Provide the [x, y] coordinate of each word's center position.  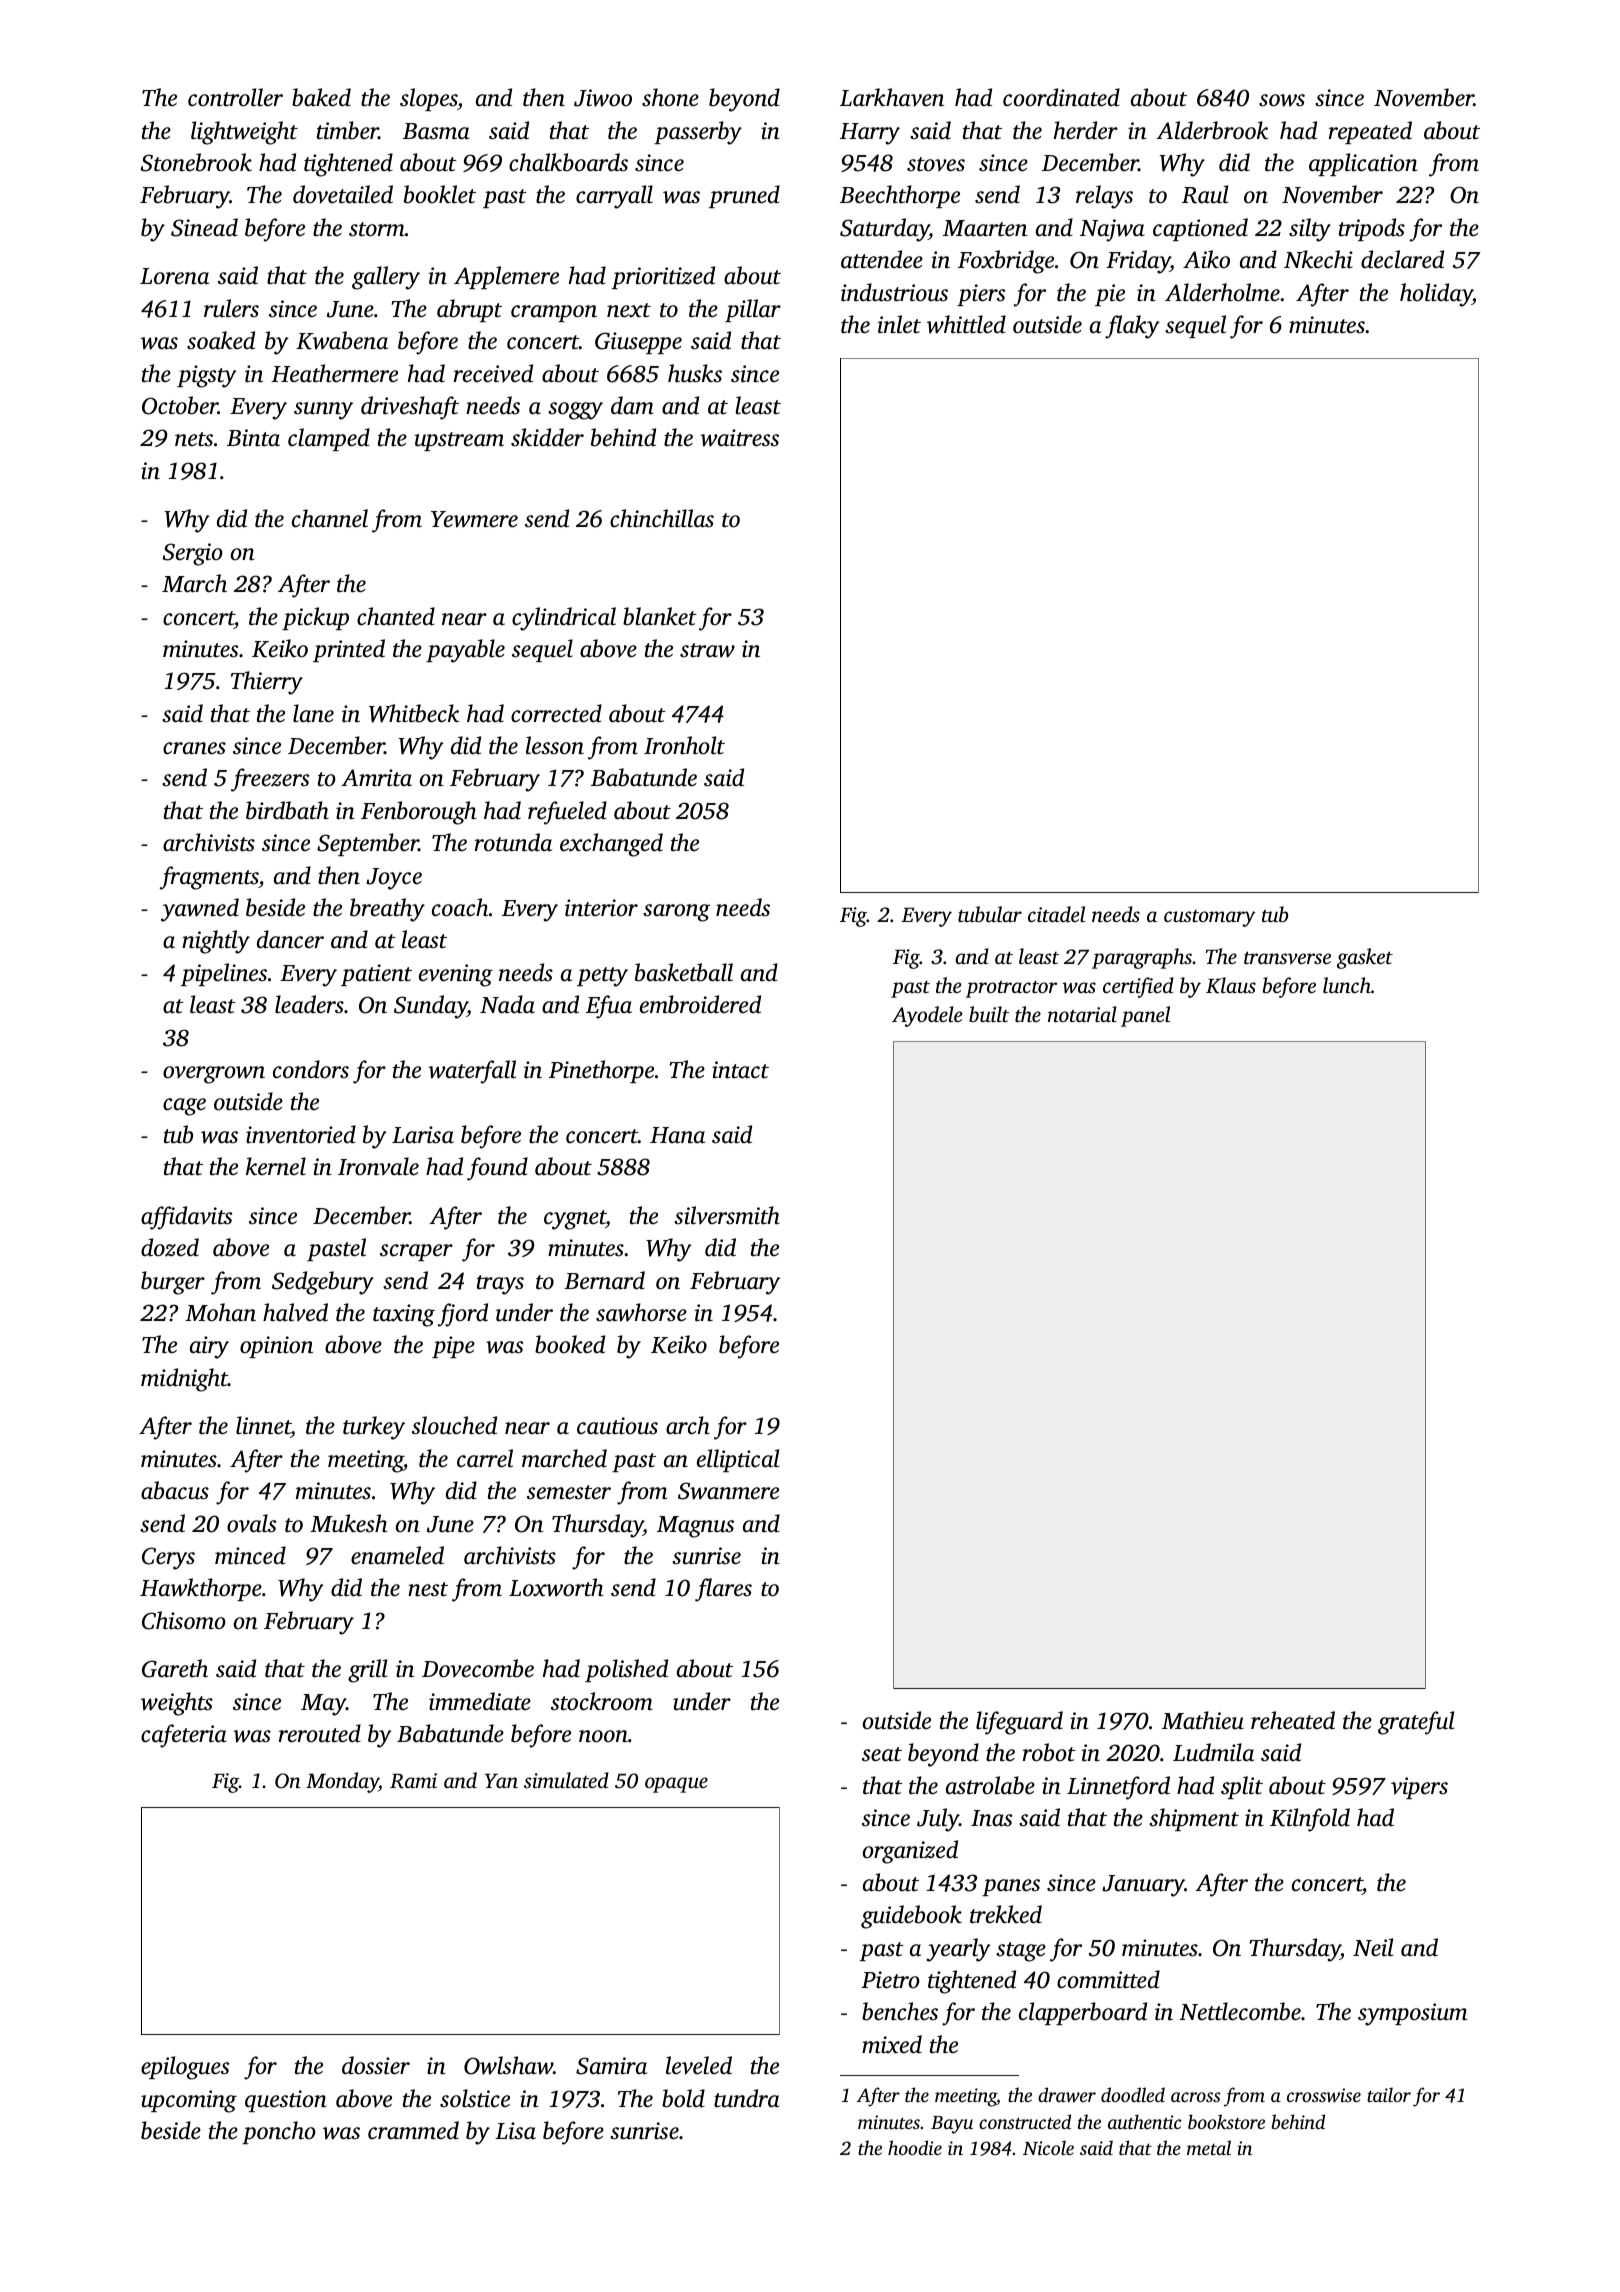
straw [707, 650]
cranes [194, 748]
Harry [870, 134]
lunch [1347, 985]
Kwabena [342, 340]
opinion [276, 1347]
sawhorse [641, 1312]
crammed [413, 2130]
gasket [1365, 958]
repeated [1370, 132]
